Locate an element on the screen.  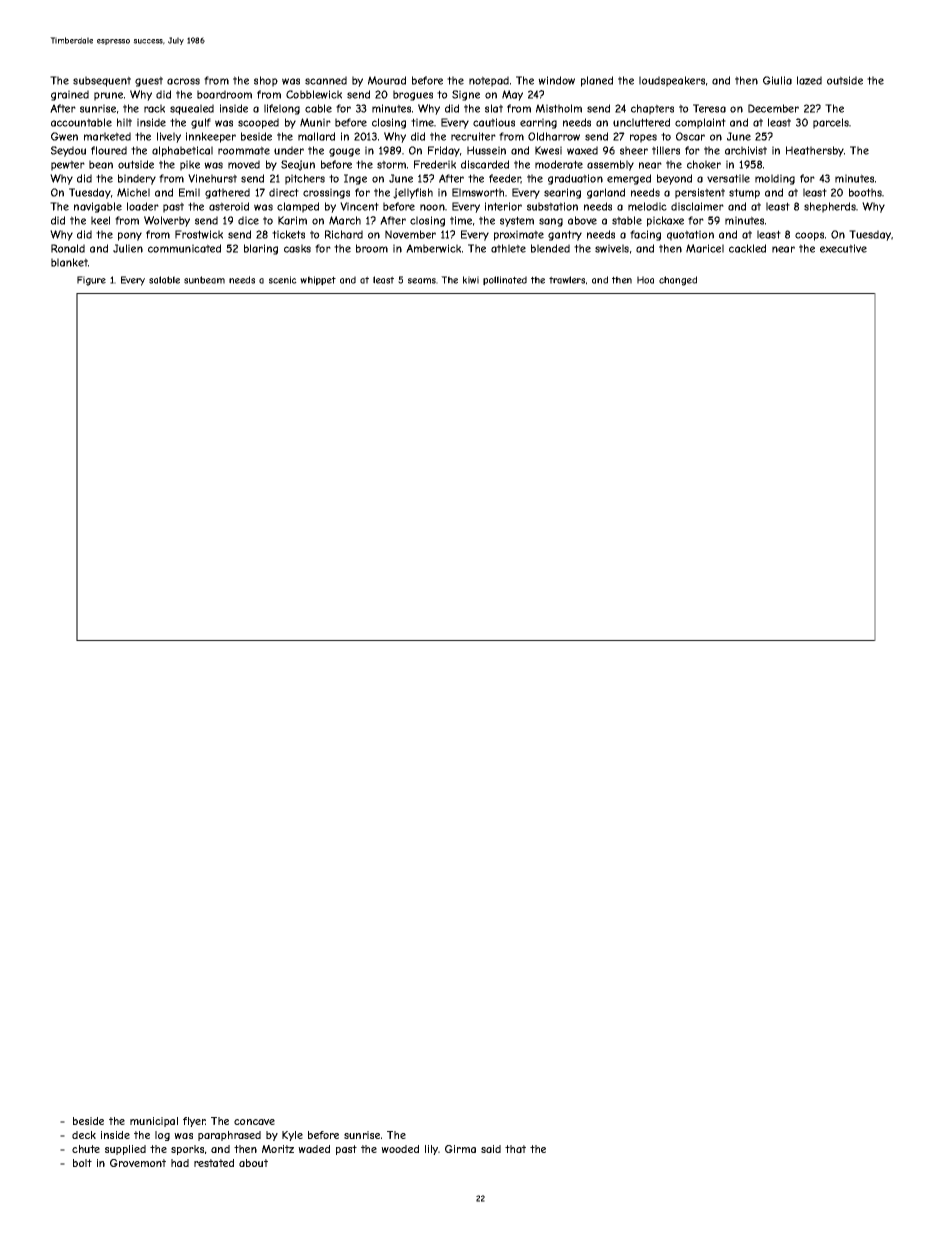
said is located at coordinates (491, 1149).
